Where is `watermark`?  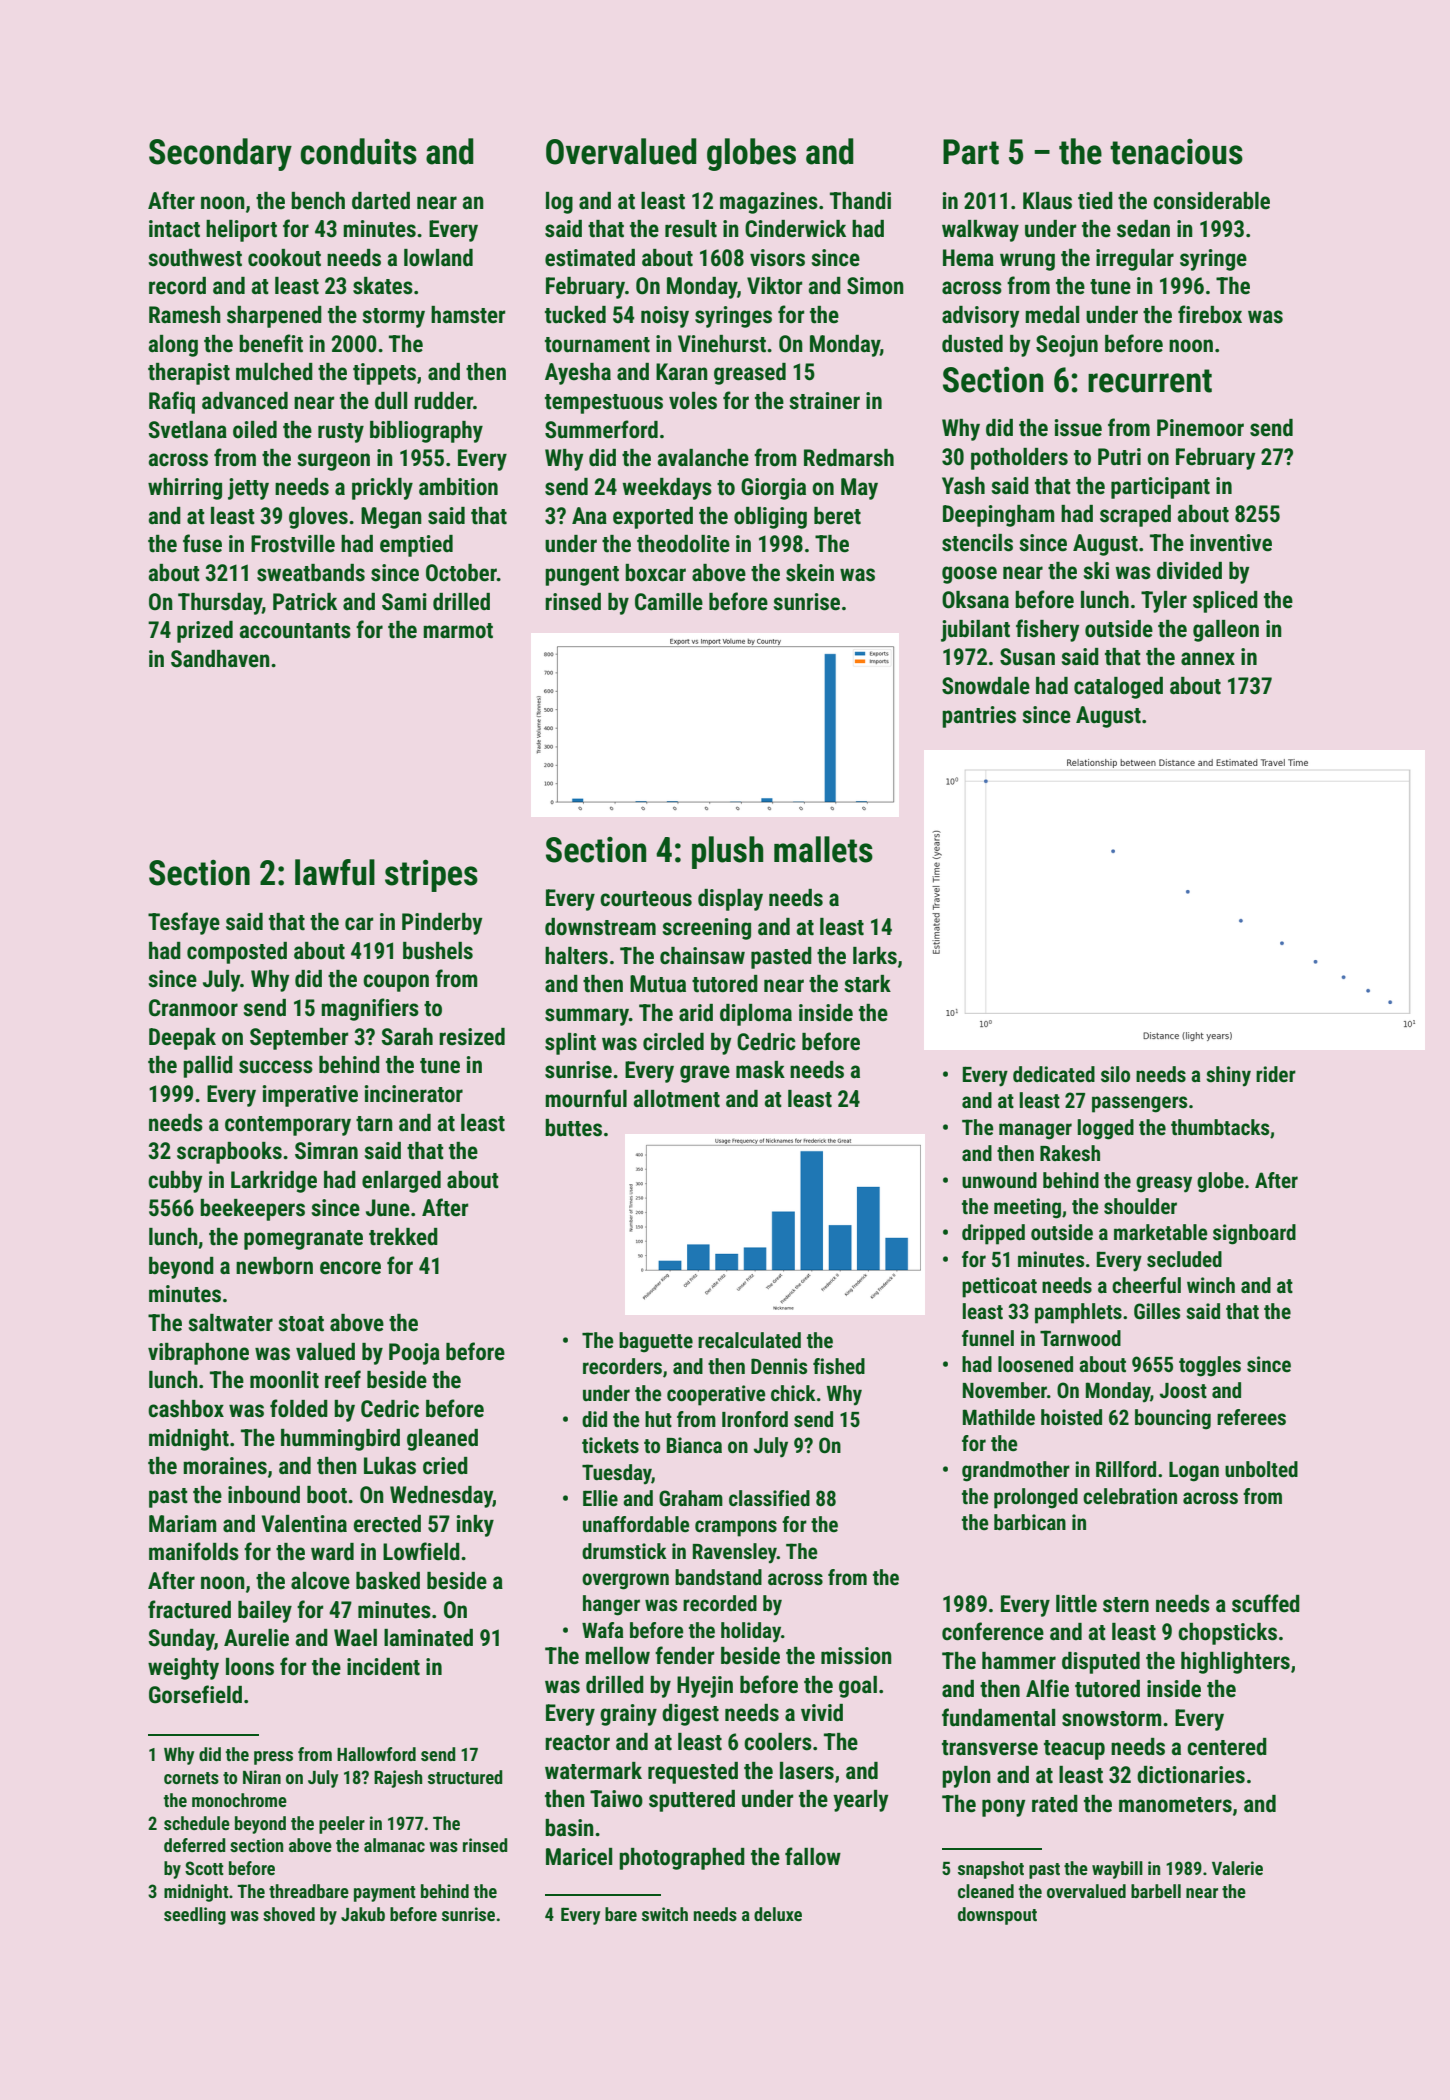 watermark is located at coordinates (593, 1771).
